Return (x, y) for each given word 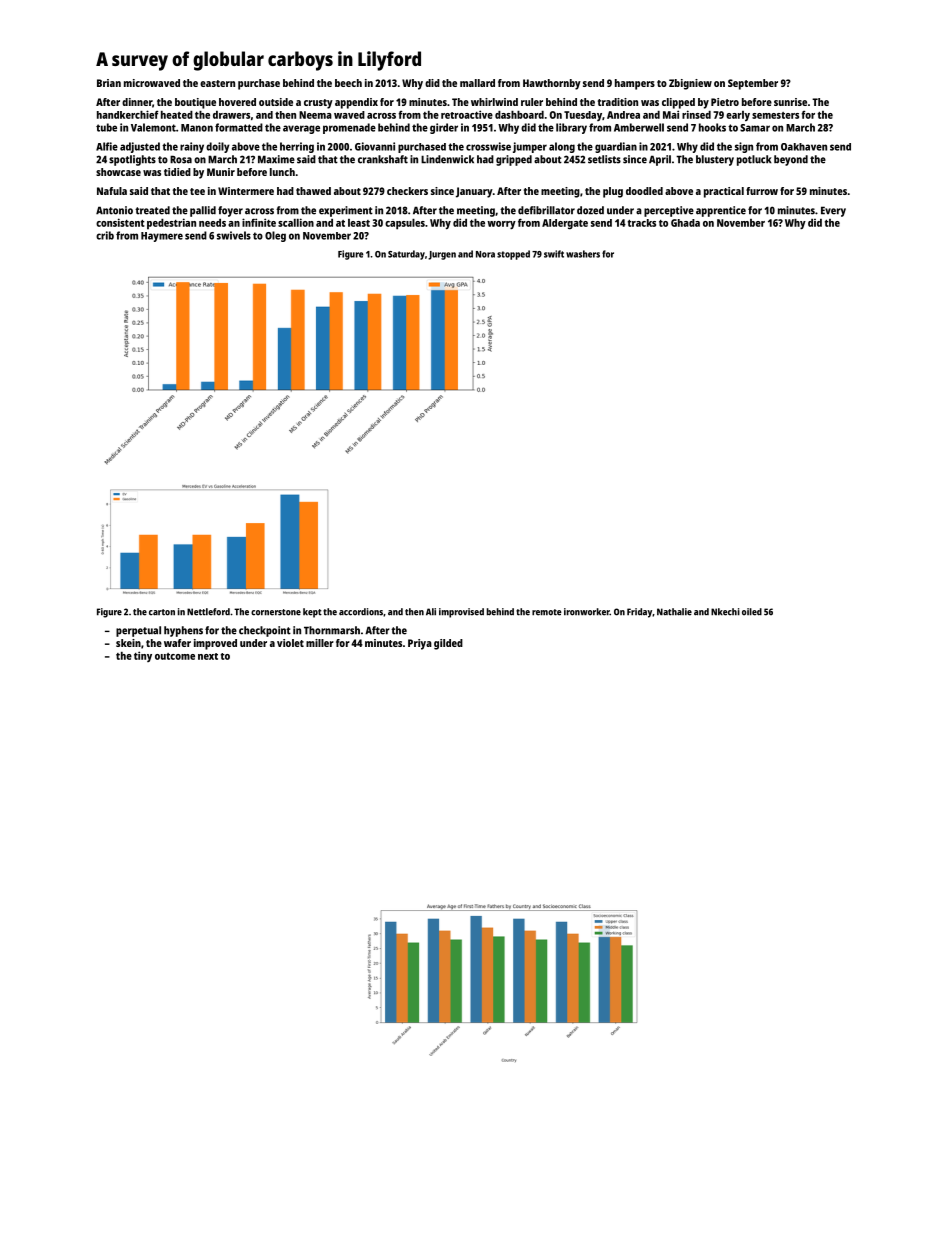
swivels (234, 235)
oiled (752, 612)
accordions (361, 612)
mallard (477, 83)
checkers (407, 191)
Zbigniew (690, 84)
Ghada (685, 223)
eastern (217, 83)
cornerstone (276, 612)
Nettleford (208, 612)
